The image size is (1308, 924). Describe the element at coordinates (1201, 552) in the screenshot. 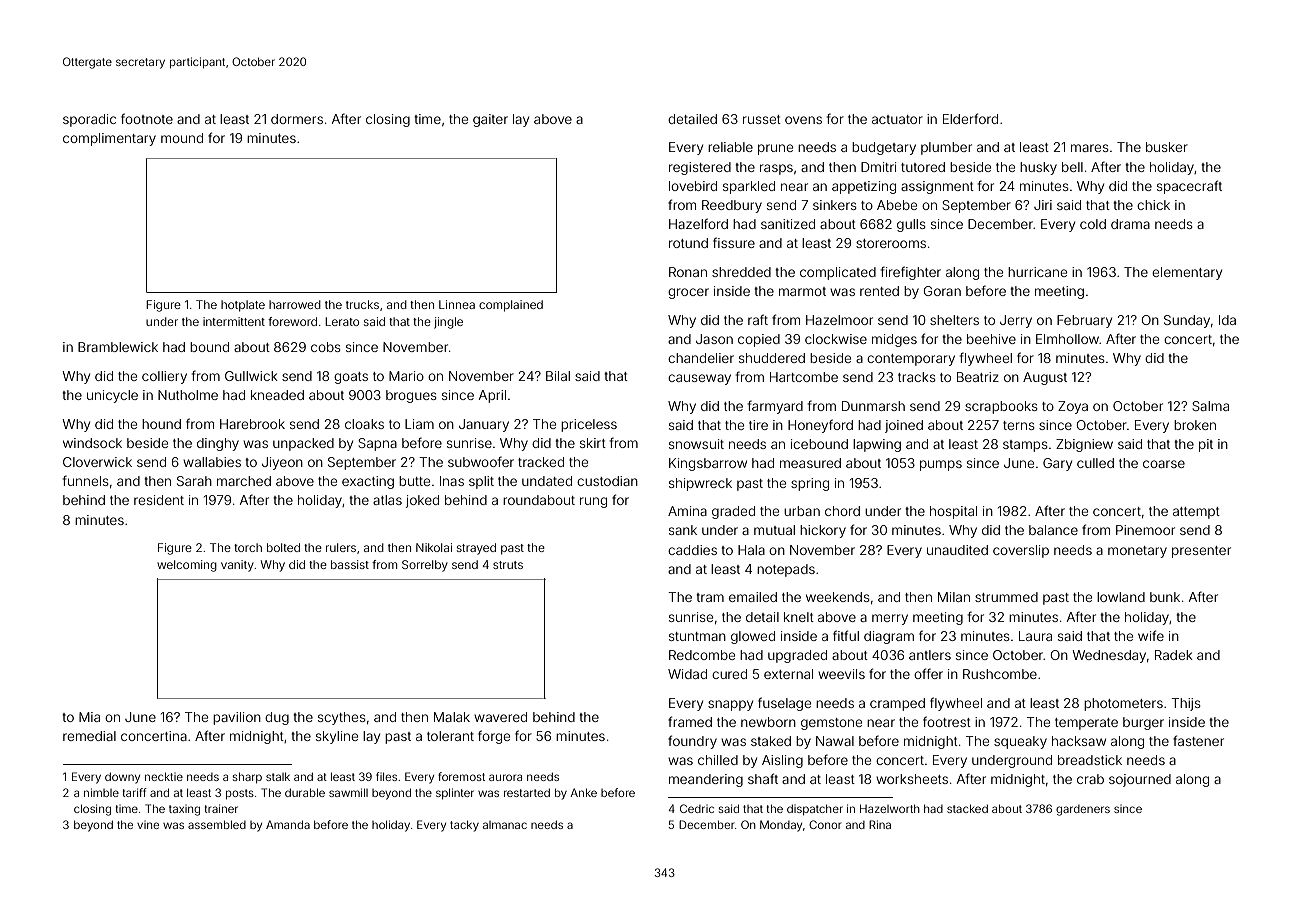

I see `presenter` at that location.
